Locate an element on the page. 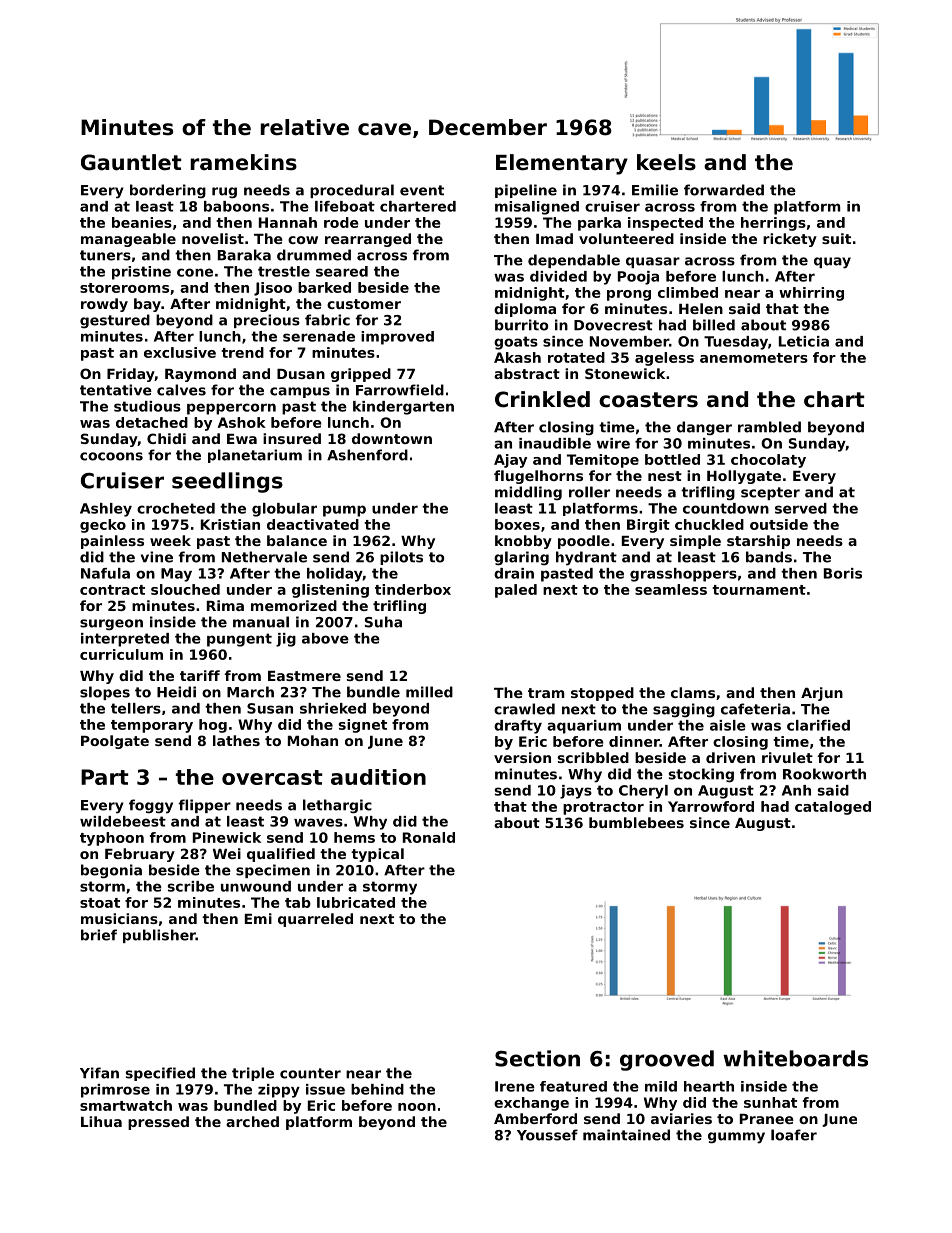 This page has height=1233, width=952. paled is located at coordinates (516, 591).
